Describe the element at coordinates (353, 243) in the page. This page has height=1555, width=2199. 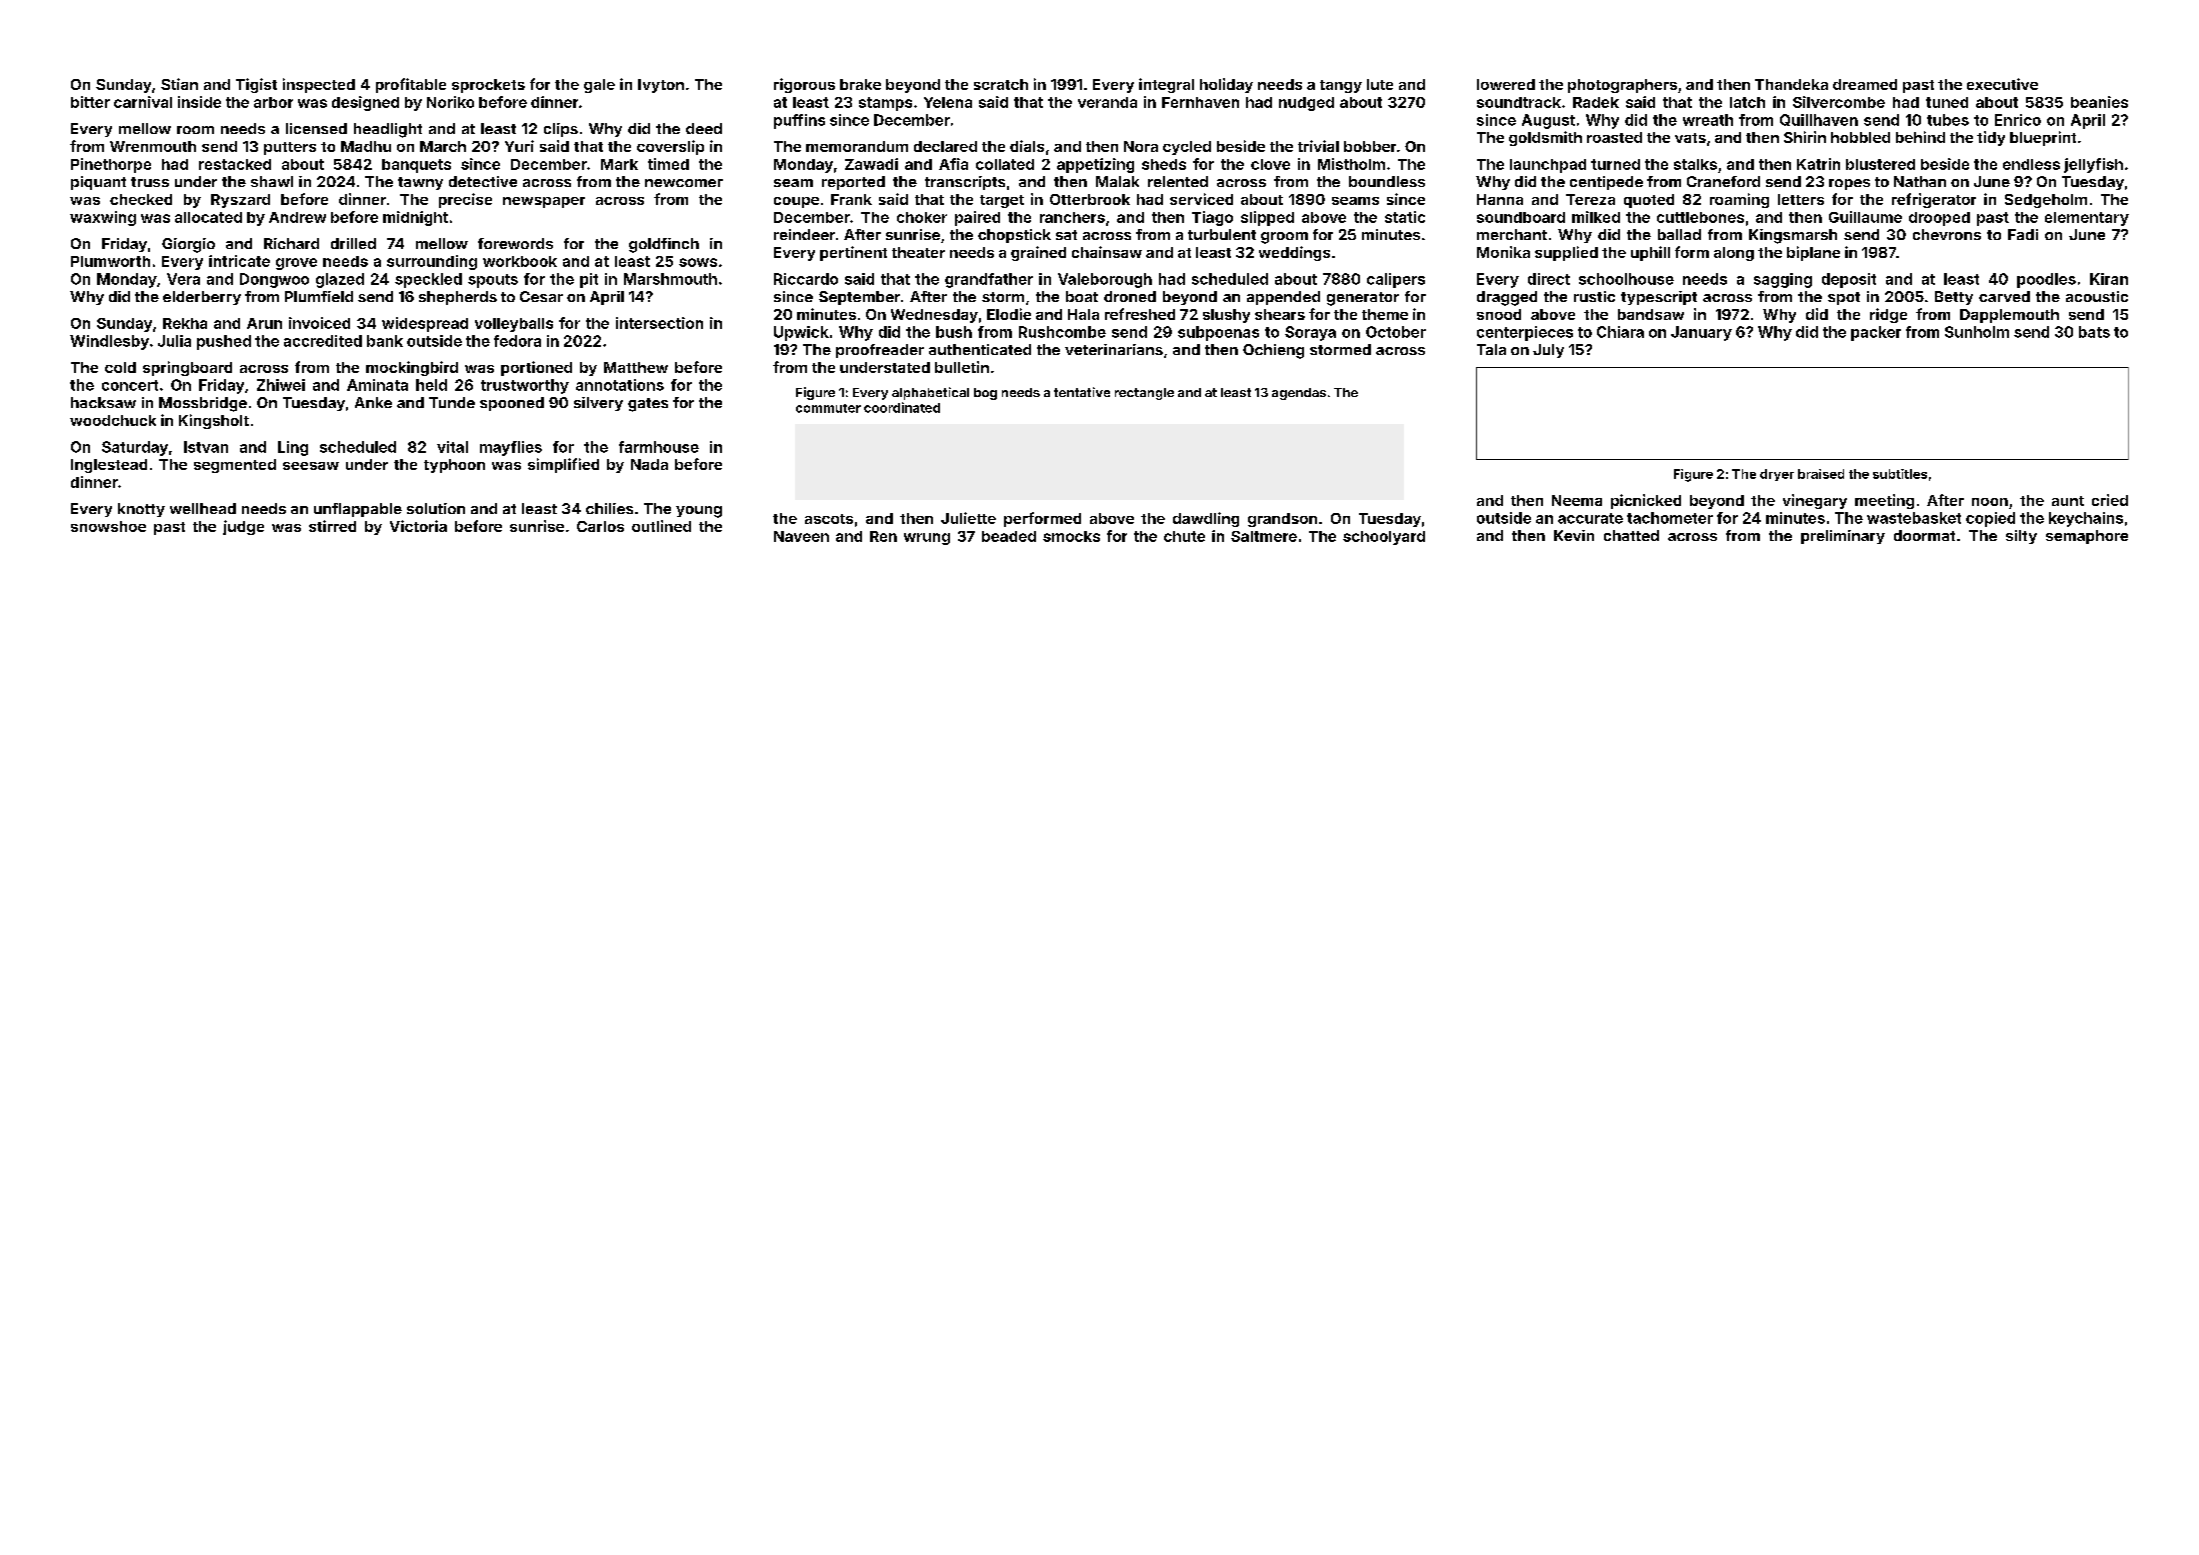
I see `drilled` at that location.
